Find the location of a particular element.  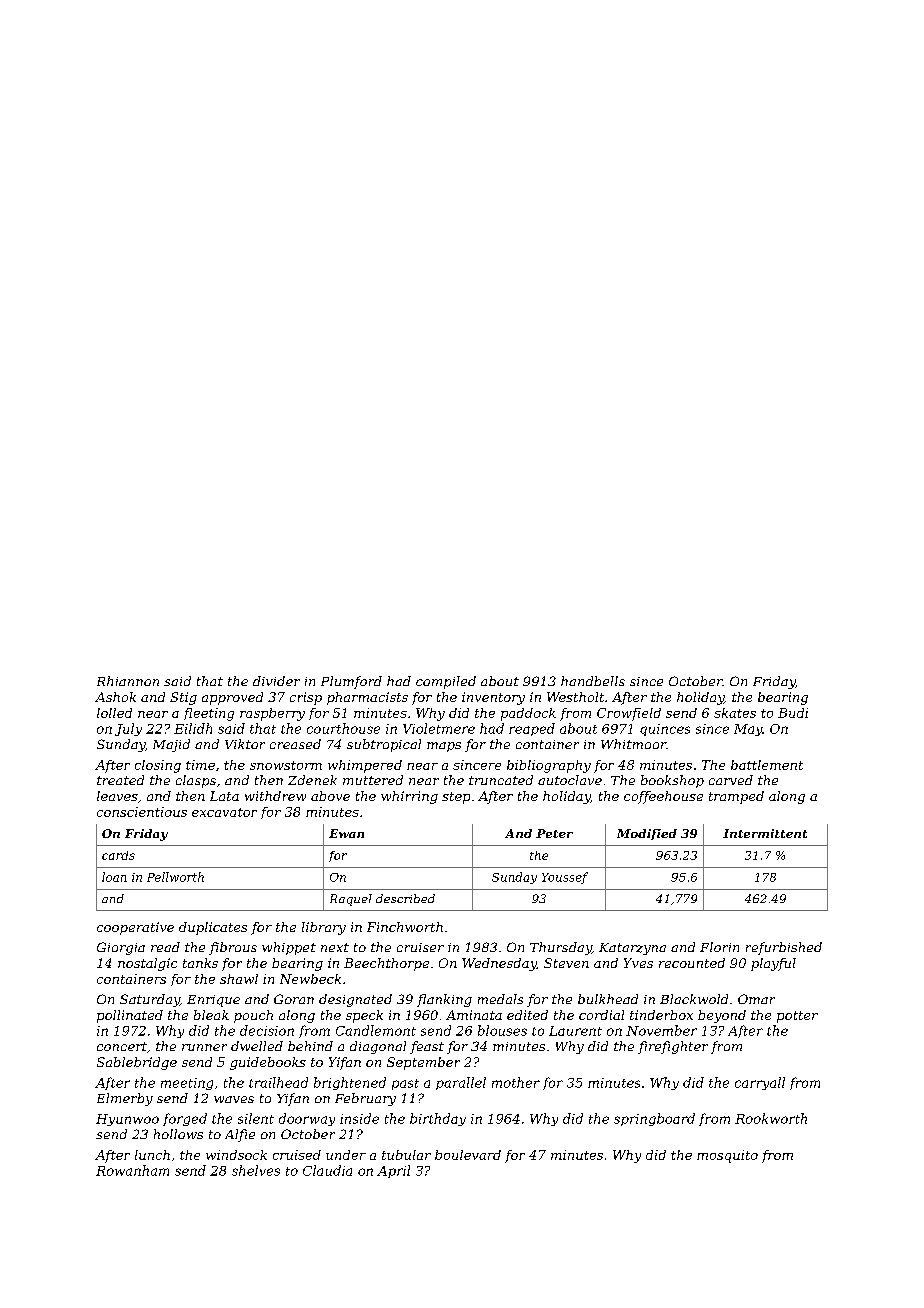

lunch is located at coordinates (152, 1155).
